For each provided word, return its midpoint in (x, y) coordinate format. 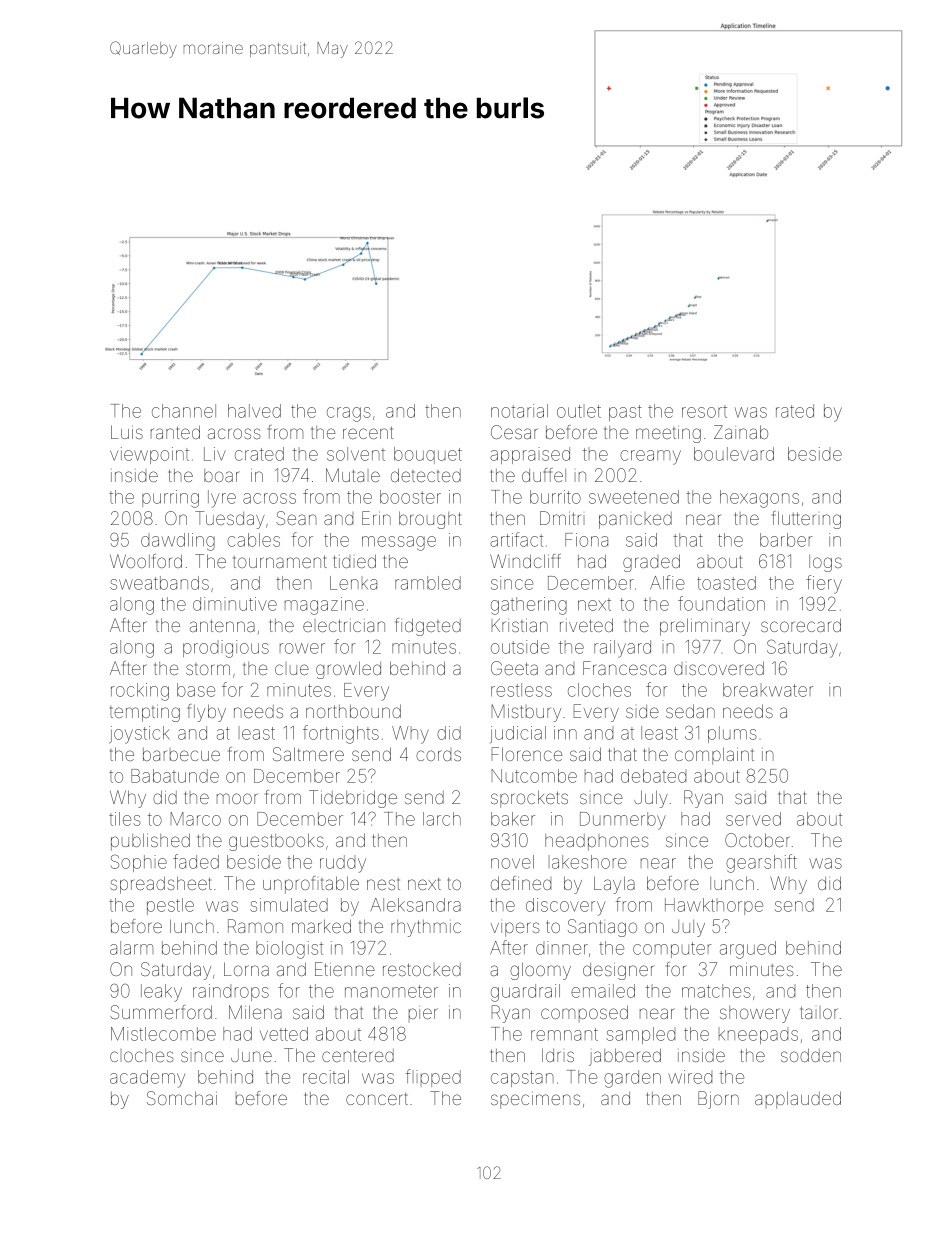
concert (377, 1099)
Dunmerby (623, 821)
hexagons (759, 499)
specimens (535, 1100)
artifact (516, 539)
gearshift (761, 863)
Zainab (741, 432)
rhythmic (426, 928)
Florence (527, 754)
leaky (161, 993)
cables (253, 540)
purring (170, 499)
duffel (544, 475)
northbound (353, 711)
